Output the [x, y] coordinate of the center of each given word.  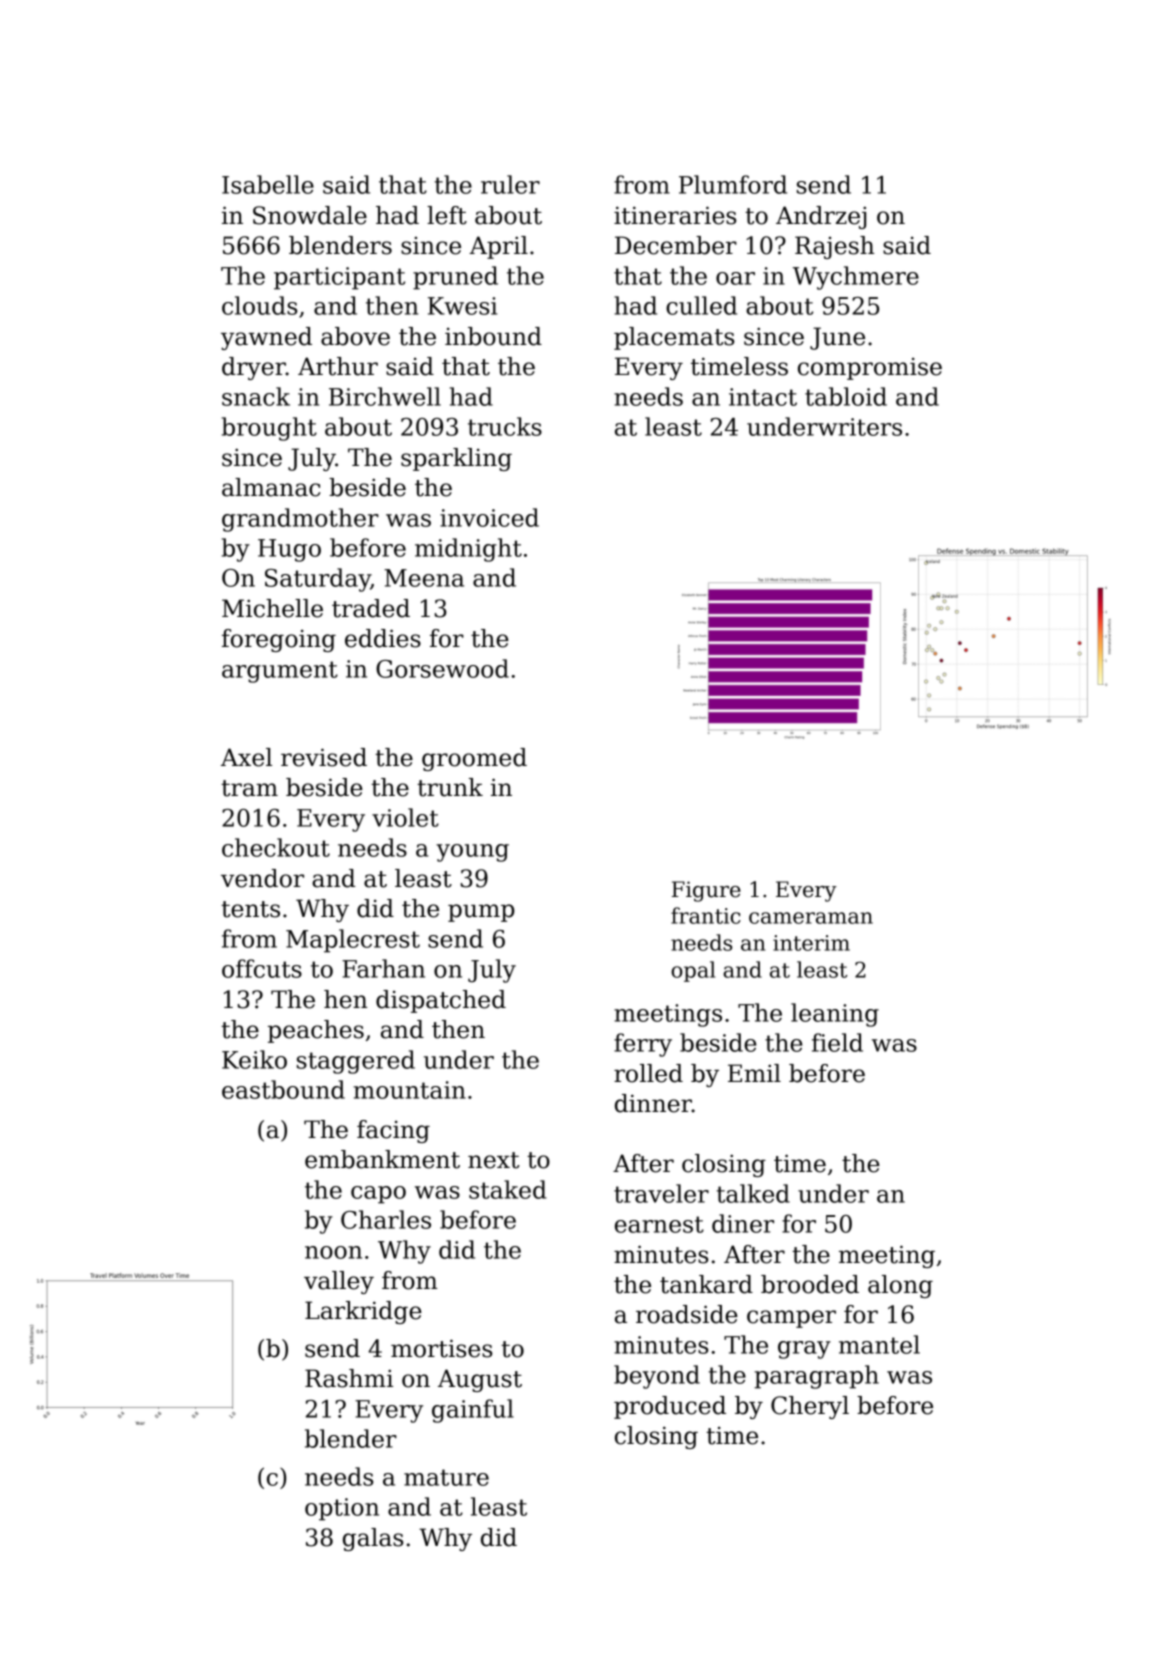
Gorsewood [442, 668]
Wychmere [856, 278]
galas [373, 1539]
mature [446, 1477]
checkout [276, 847]
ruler [510, 184]
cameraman [811, 918]
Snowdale [310, 215]
